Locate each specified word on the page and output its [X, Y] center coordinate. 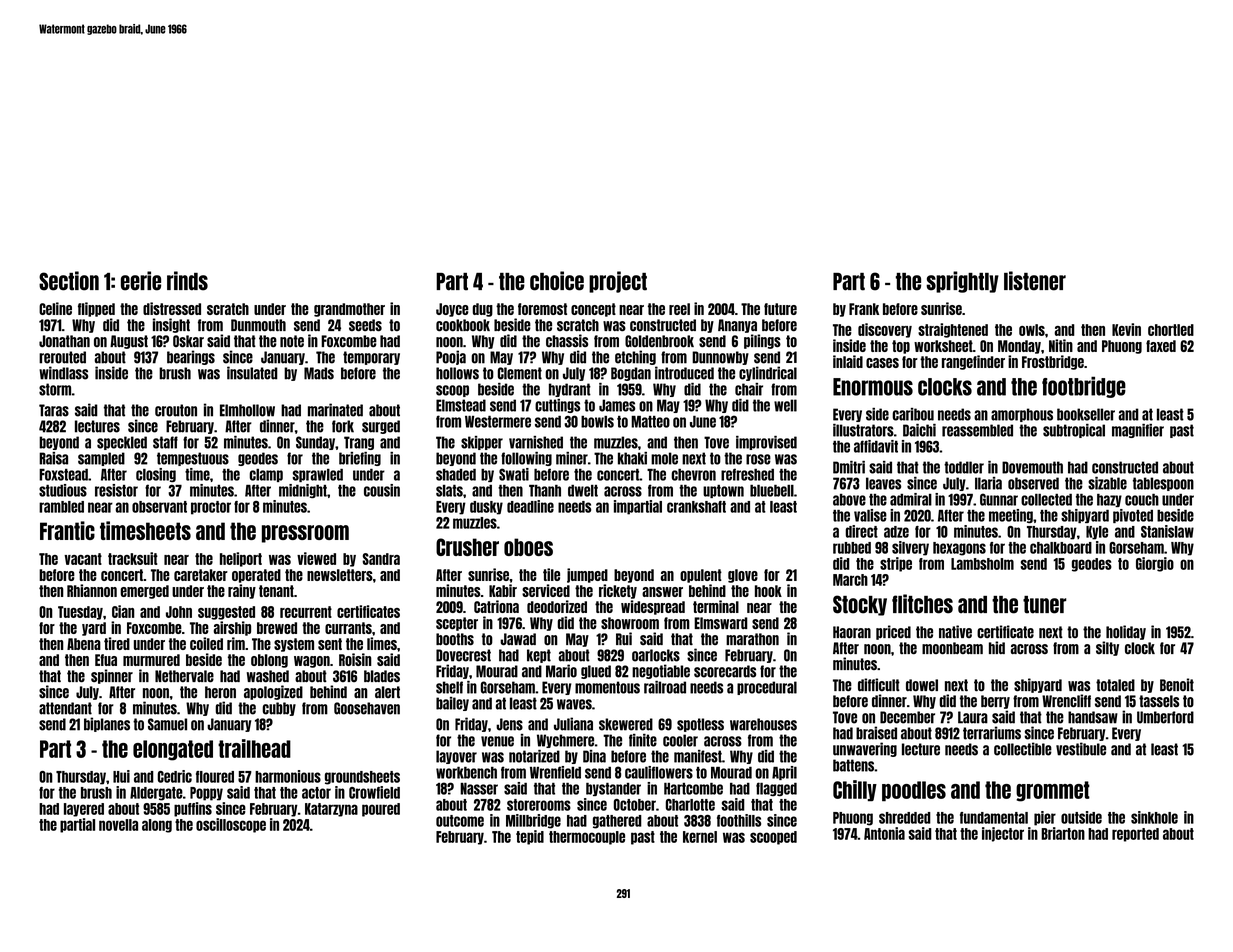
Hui [121, 776]
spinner [112, 676]
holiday [1126, 632]
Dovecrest [463, 655]
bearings [191, 357]
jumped [587, 575]
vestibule [1081, 749]
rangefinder [973, 362]
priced [893, 632]
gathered [617, 822]
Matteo [650, 422]
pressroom [305, 534]
